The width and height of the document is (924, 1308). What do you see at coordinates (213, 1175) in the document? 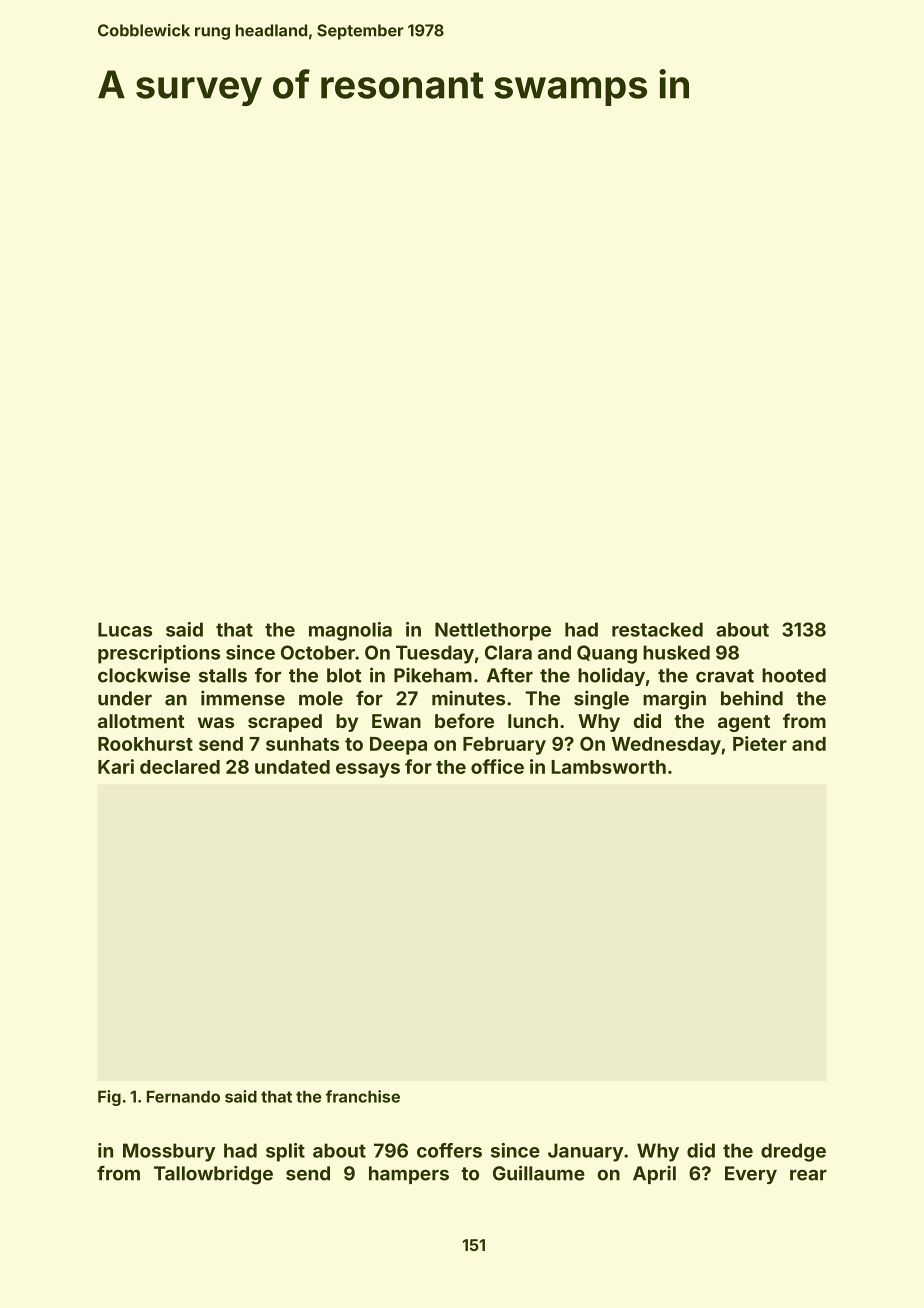
I see `Tallowbridge` at bounding box center [213, 1175].
